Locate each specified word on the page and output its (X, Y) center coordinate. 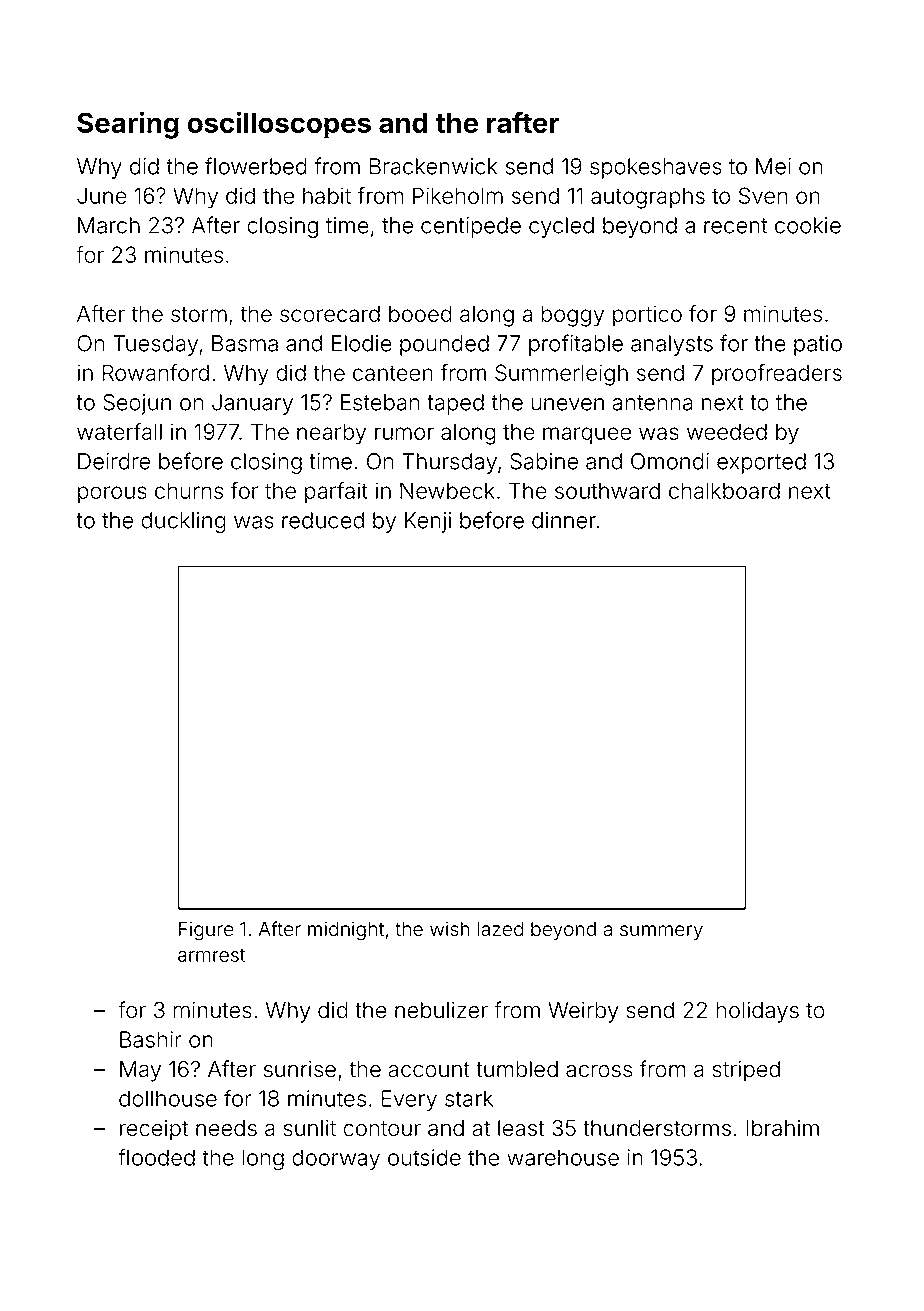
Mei (773, 166)
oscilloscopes (279, 125)
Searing (128, 125)
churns (189, 490)
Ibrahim (782, 1128)
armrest (211, 955)
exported (761, 463)
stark (469, 1098)
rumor (404, 433)
